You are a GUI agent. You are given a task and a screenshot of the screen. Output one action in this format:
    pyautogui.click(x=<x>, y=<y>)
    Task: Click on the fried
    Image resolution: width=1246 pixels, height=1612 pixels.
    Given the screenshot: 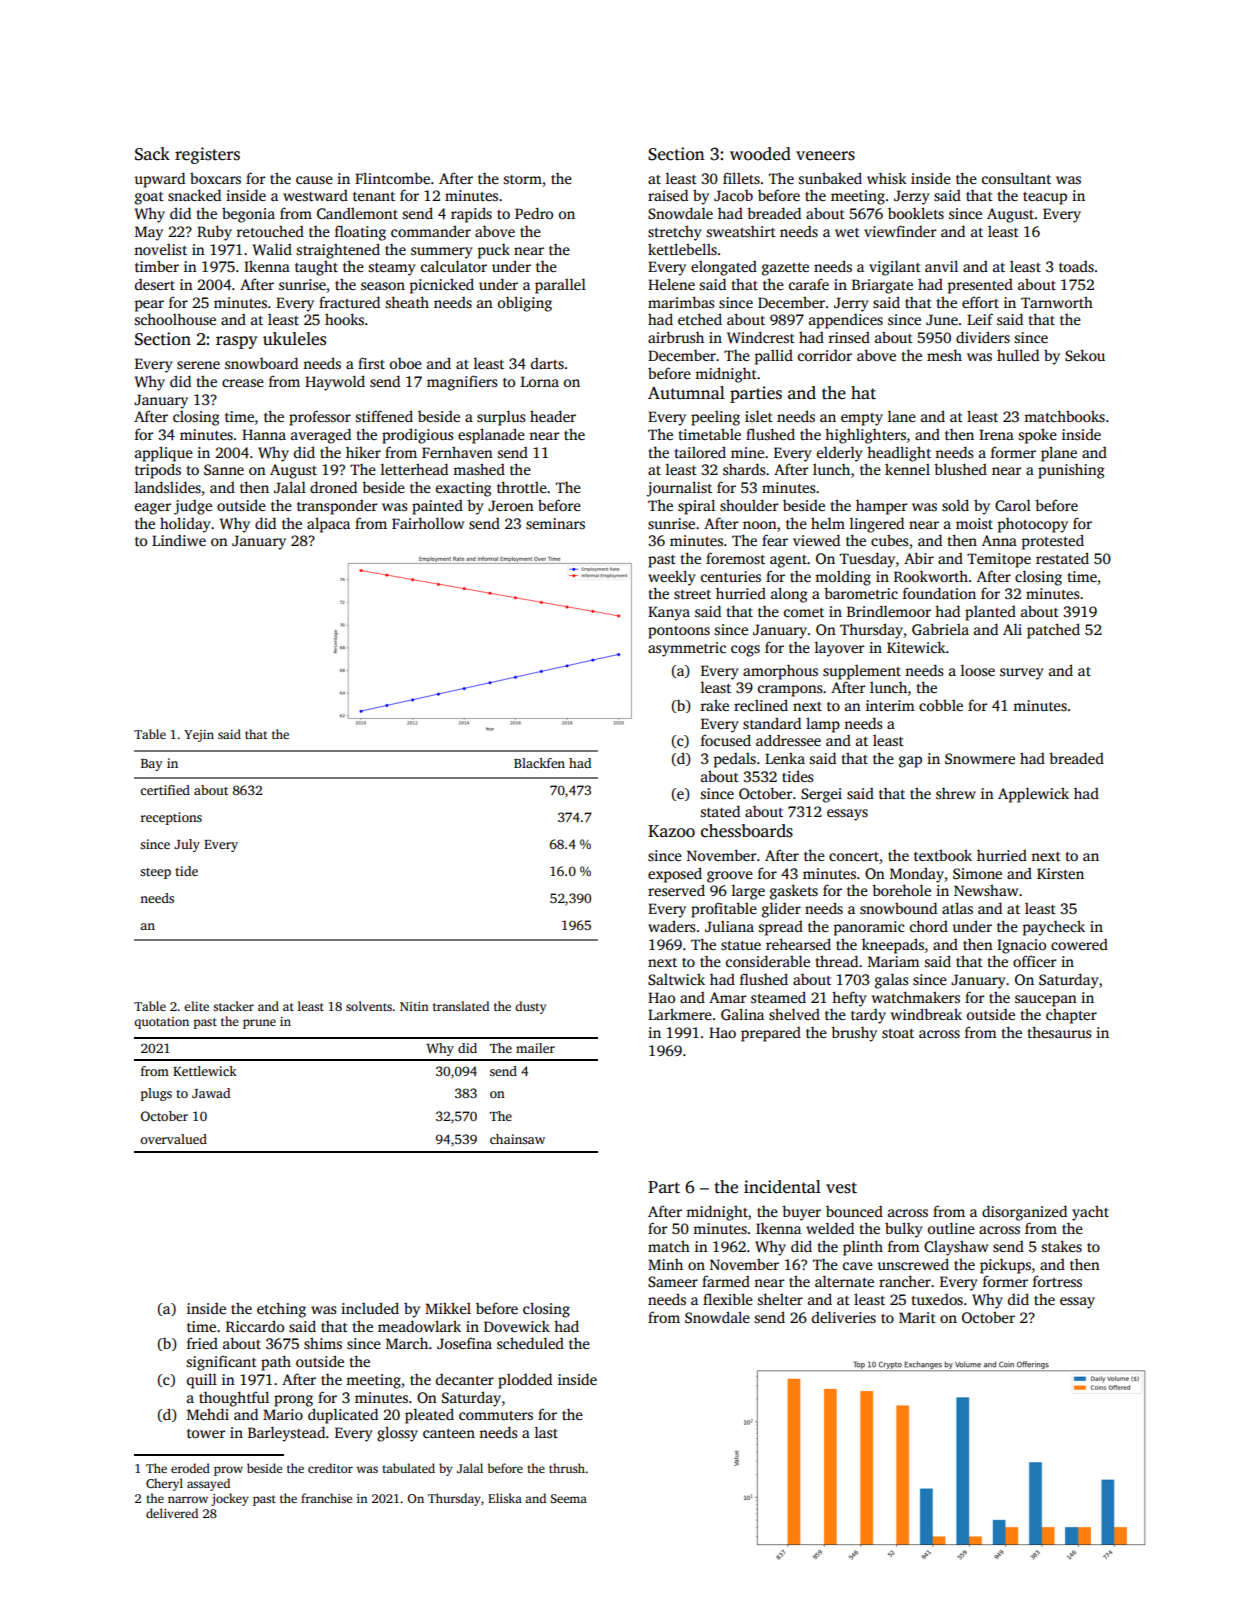 What is the action you would take?
    pyautogui.click(x=202, y=1343)
